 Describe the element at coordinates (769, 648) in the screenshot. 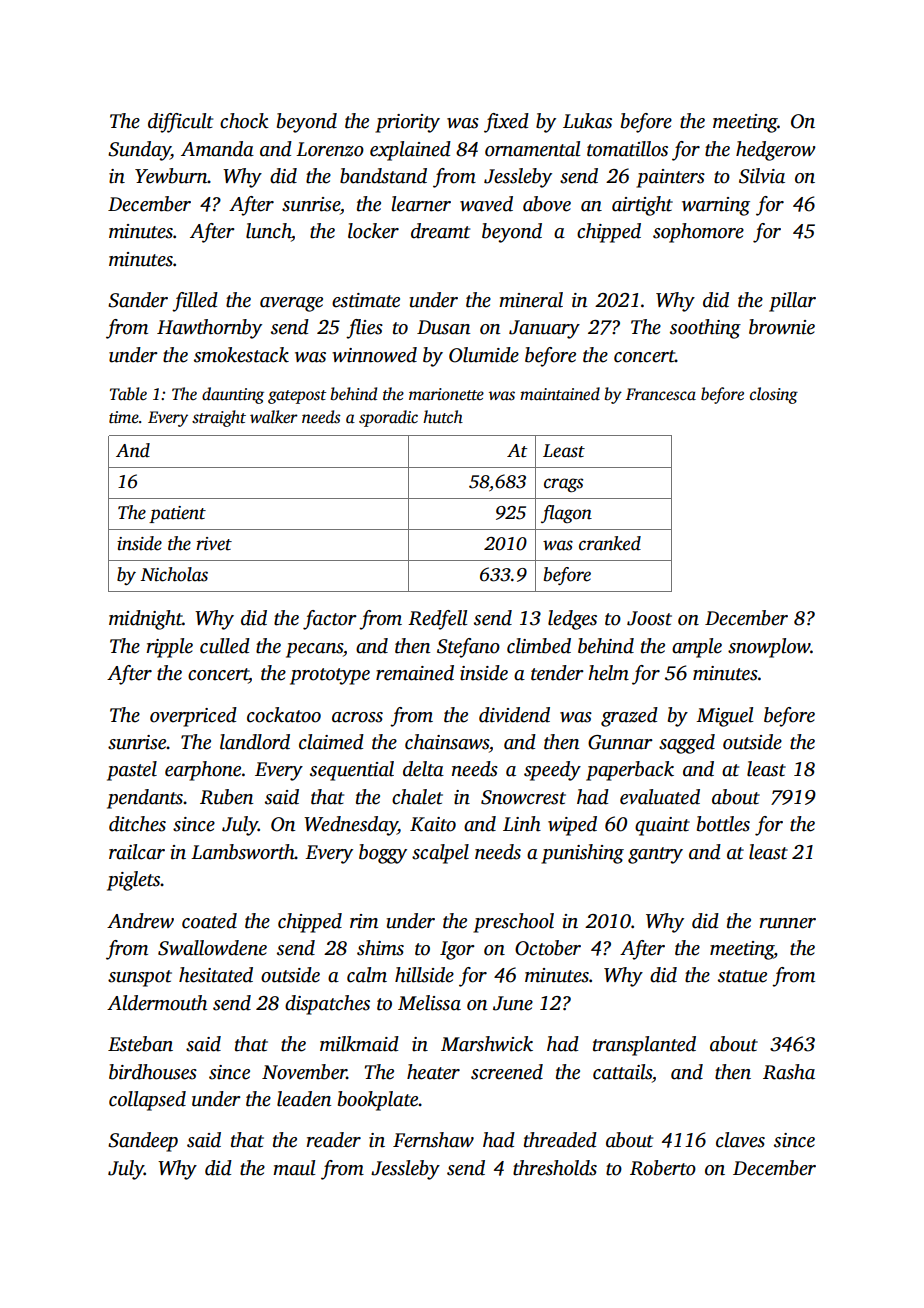

I see `snowplow` at that location.
